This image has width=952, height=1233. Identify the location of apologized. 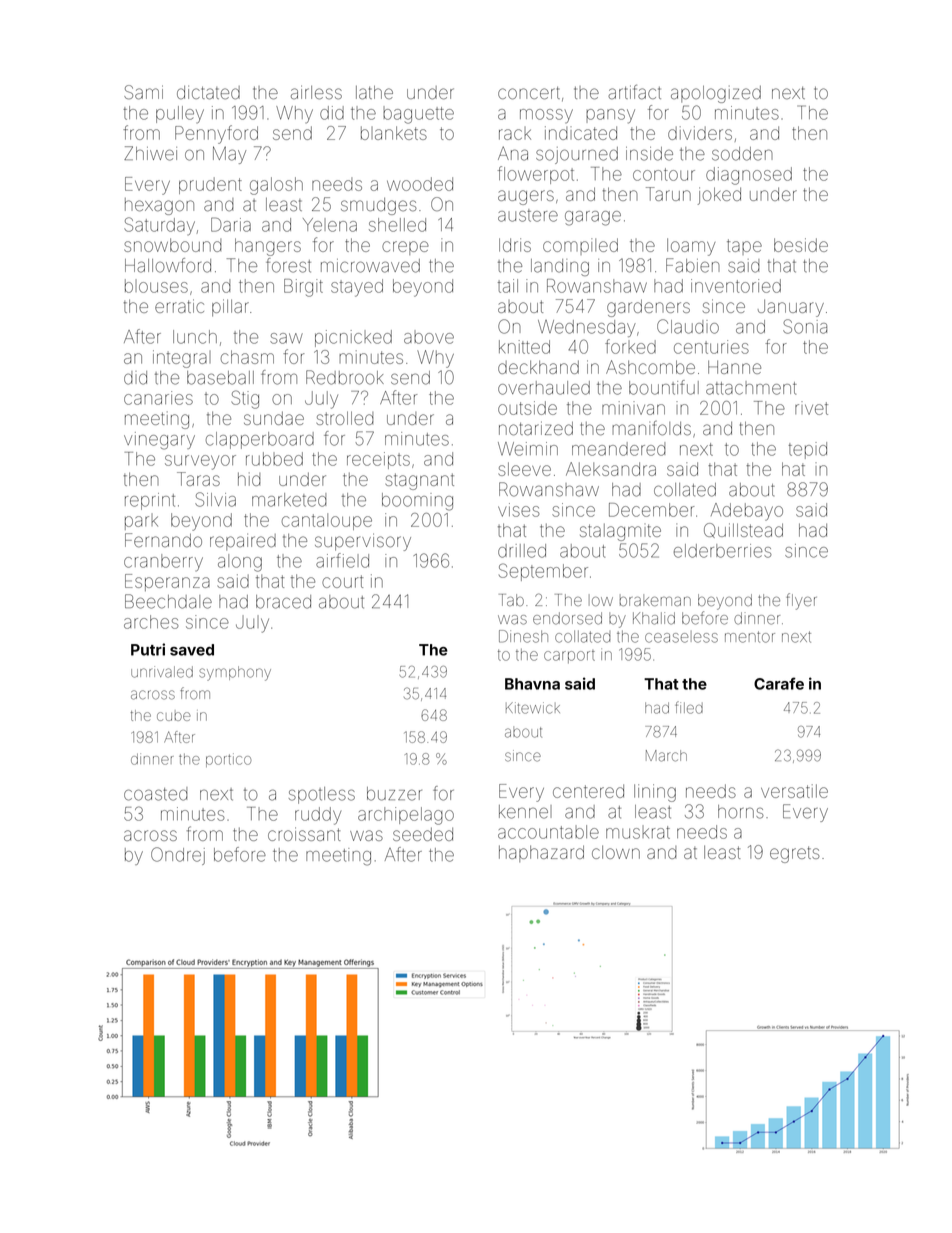
(716, 94).
